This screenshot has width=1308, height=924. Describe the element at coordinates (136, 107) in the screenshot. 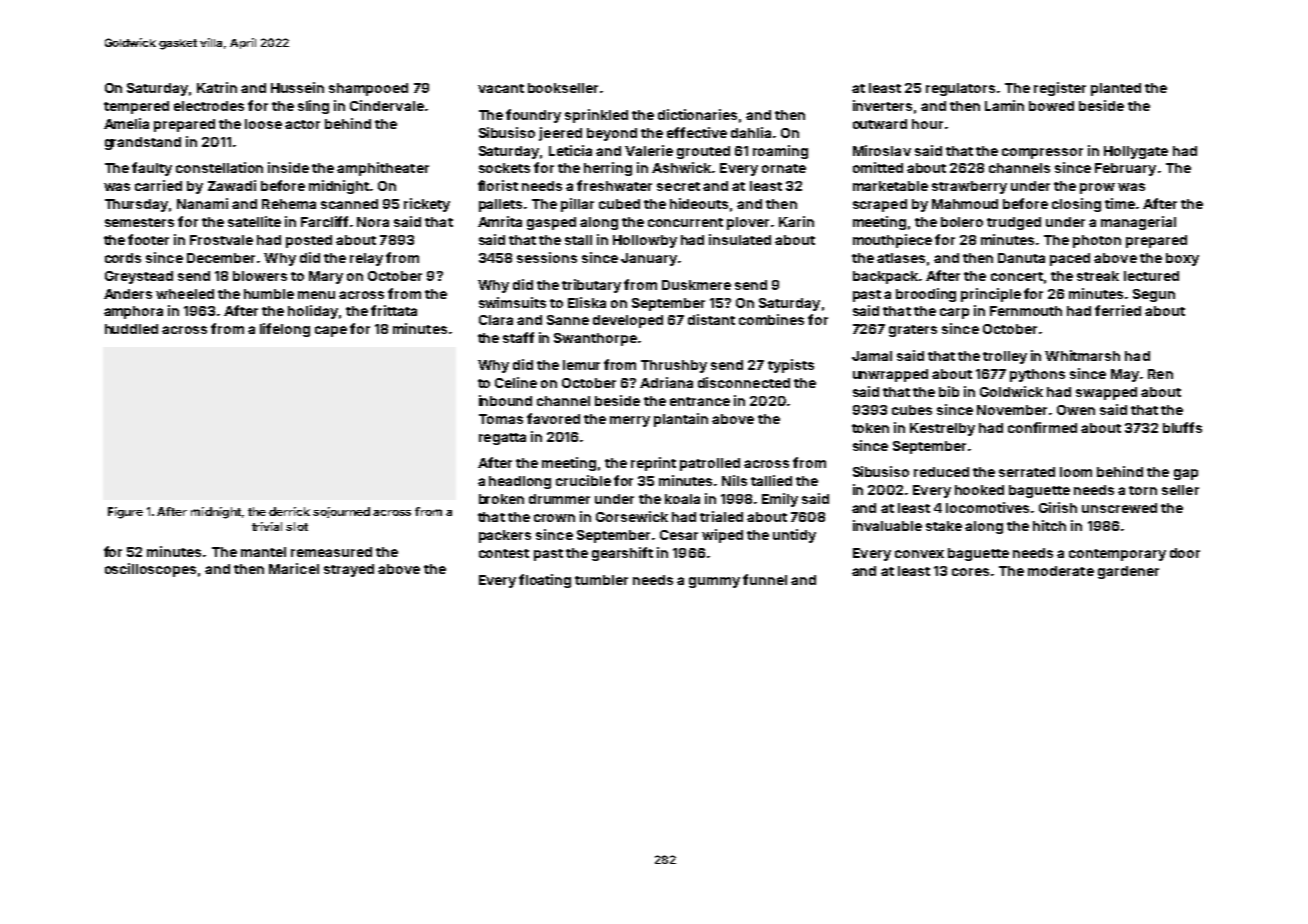

I see `tempered` at that location.
